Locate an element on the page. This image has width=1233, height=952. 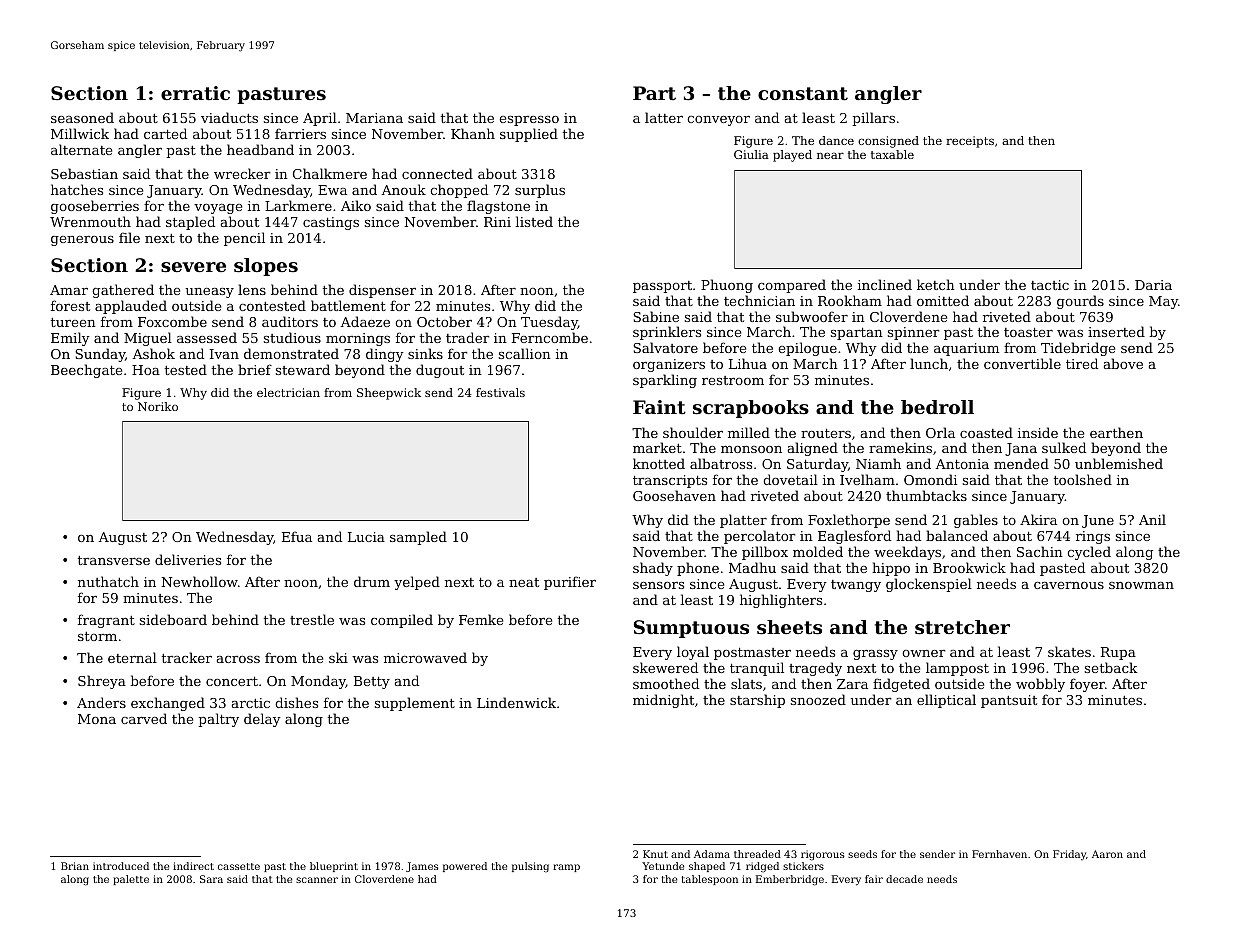
listed is located at coordinates (534, 221).
